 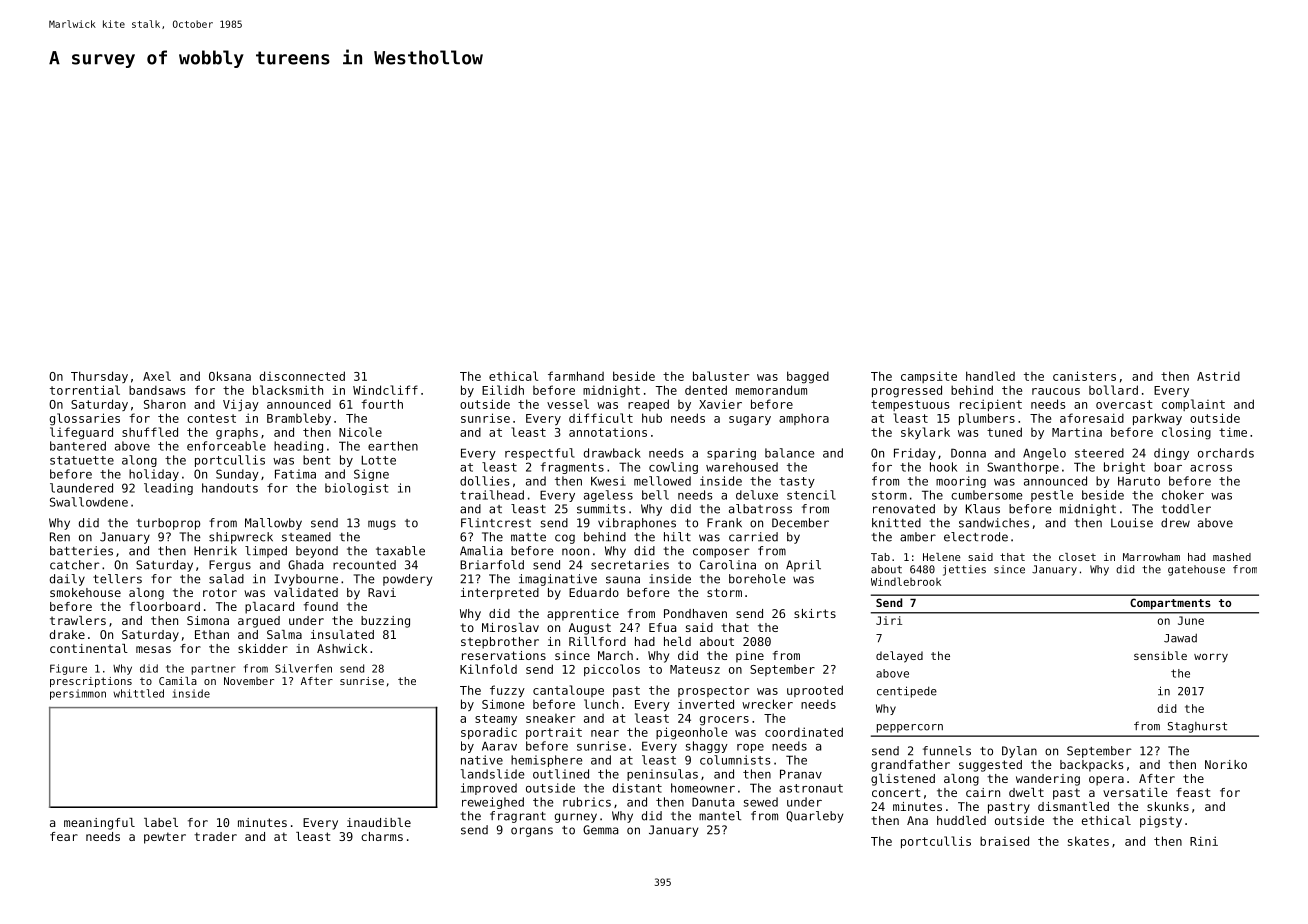 I want to click on toddler, so click(x=1186, y=509).
